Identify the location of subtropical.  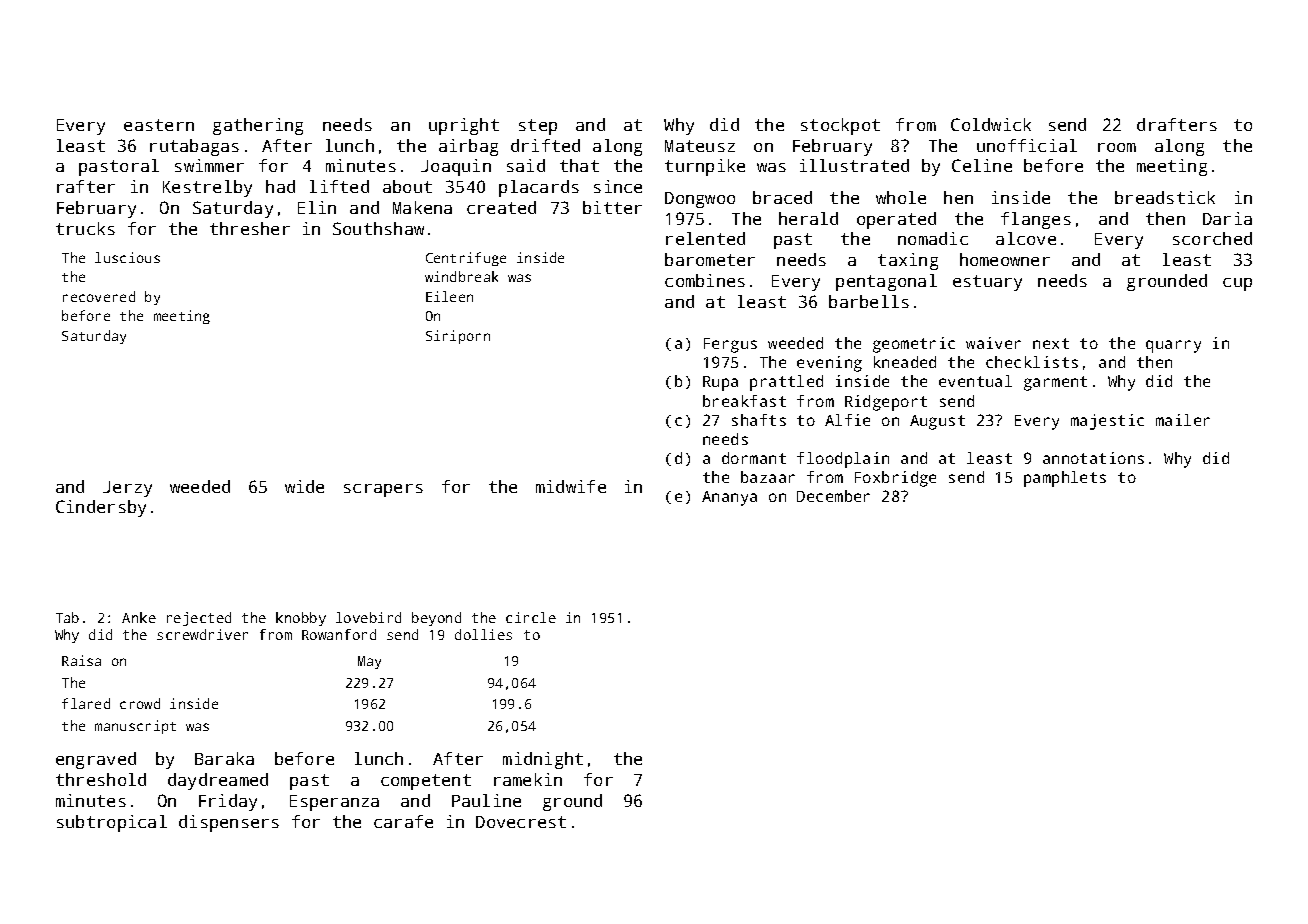
(112, 823).
